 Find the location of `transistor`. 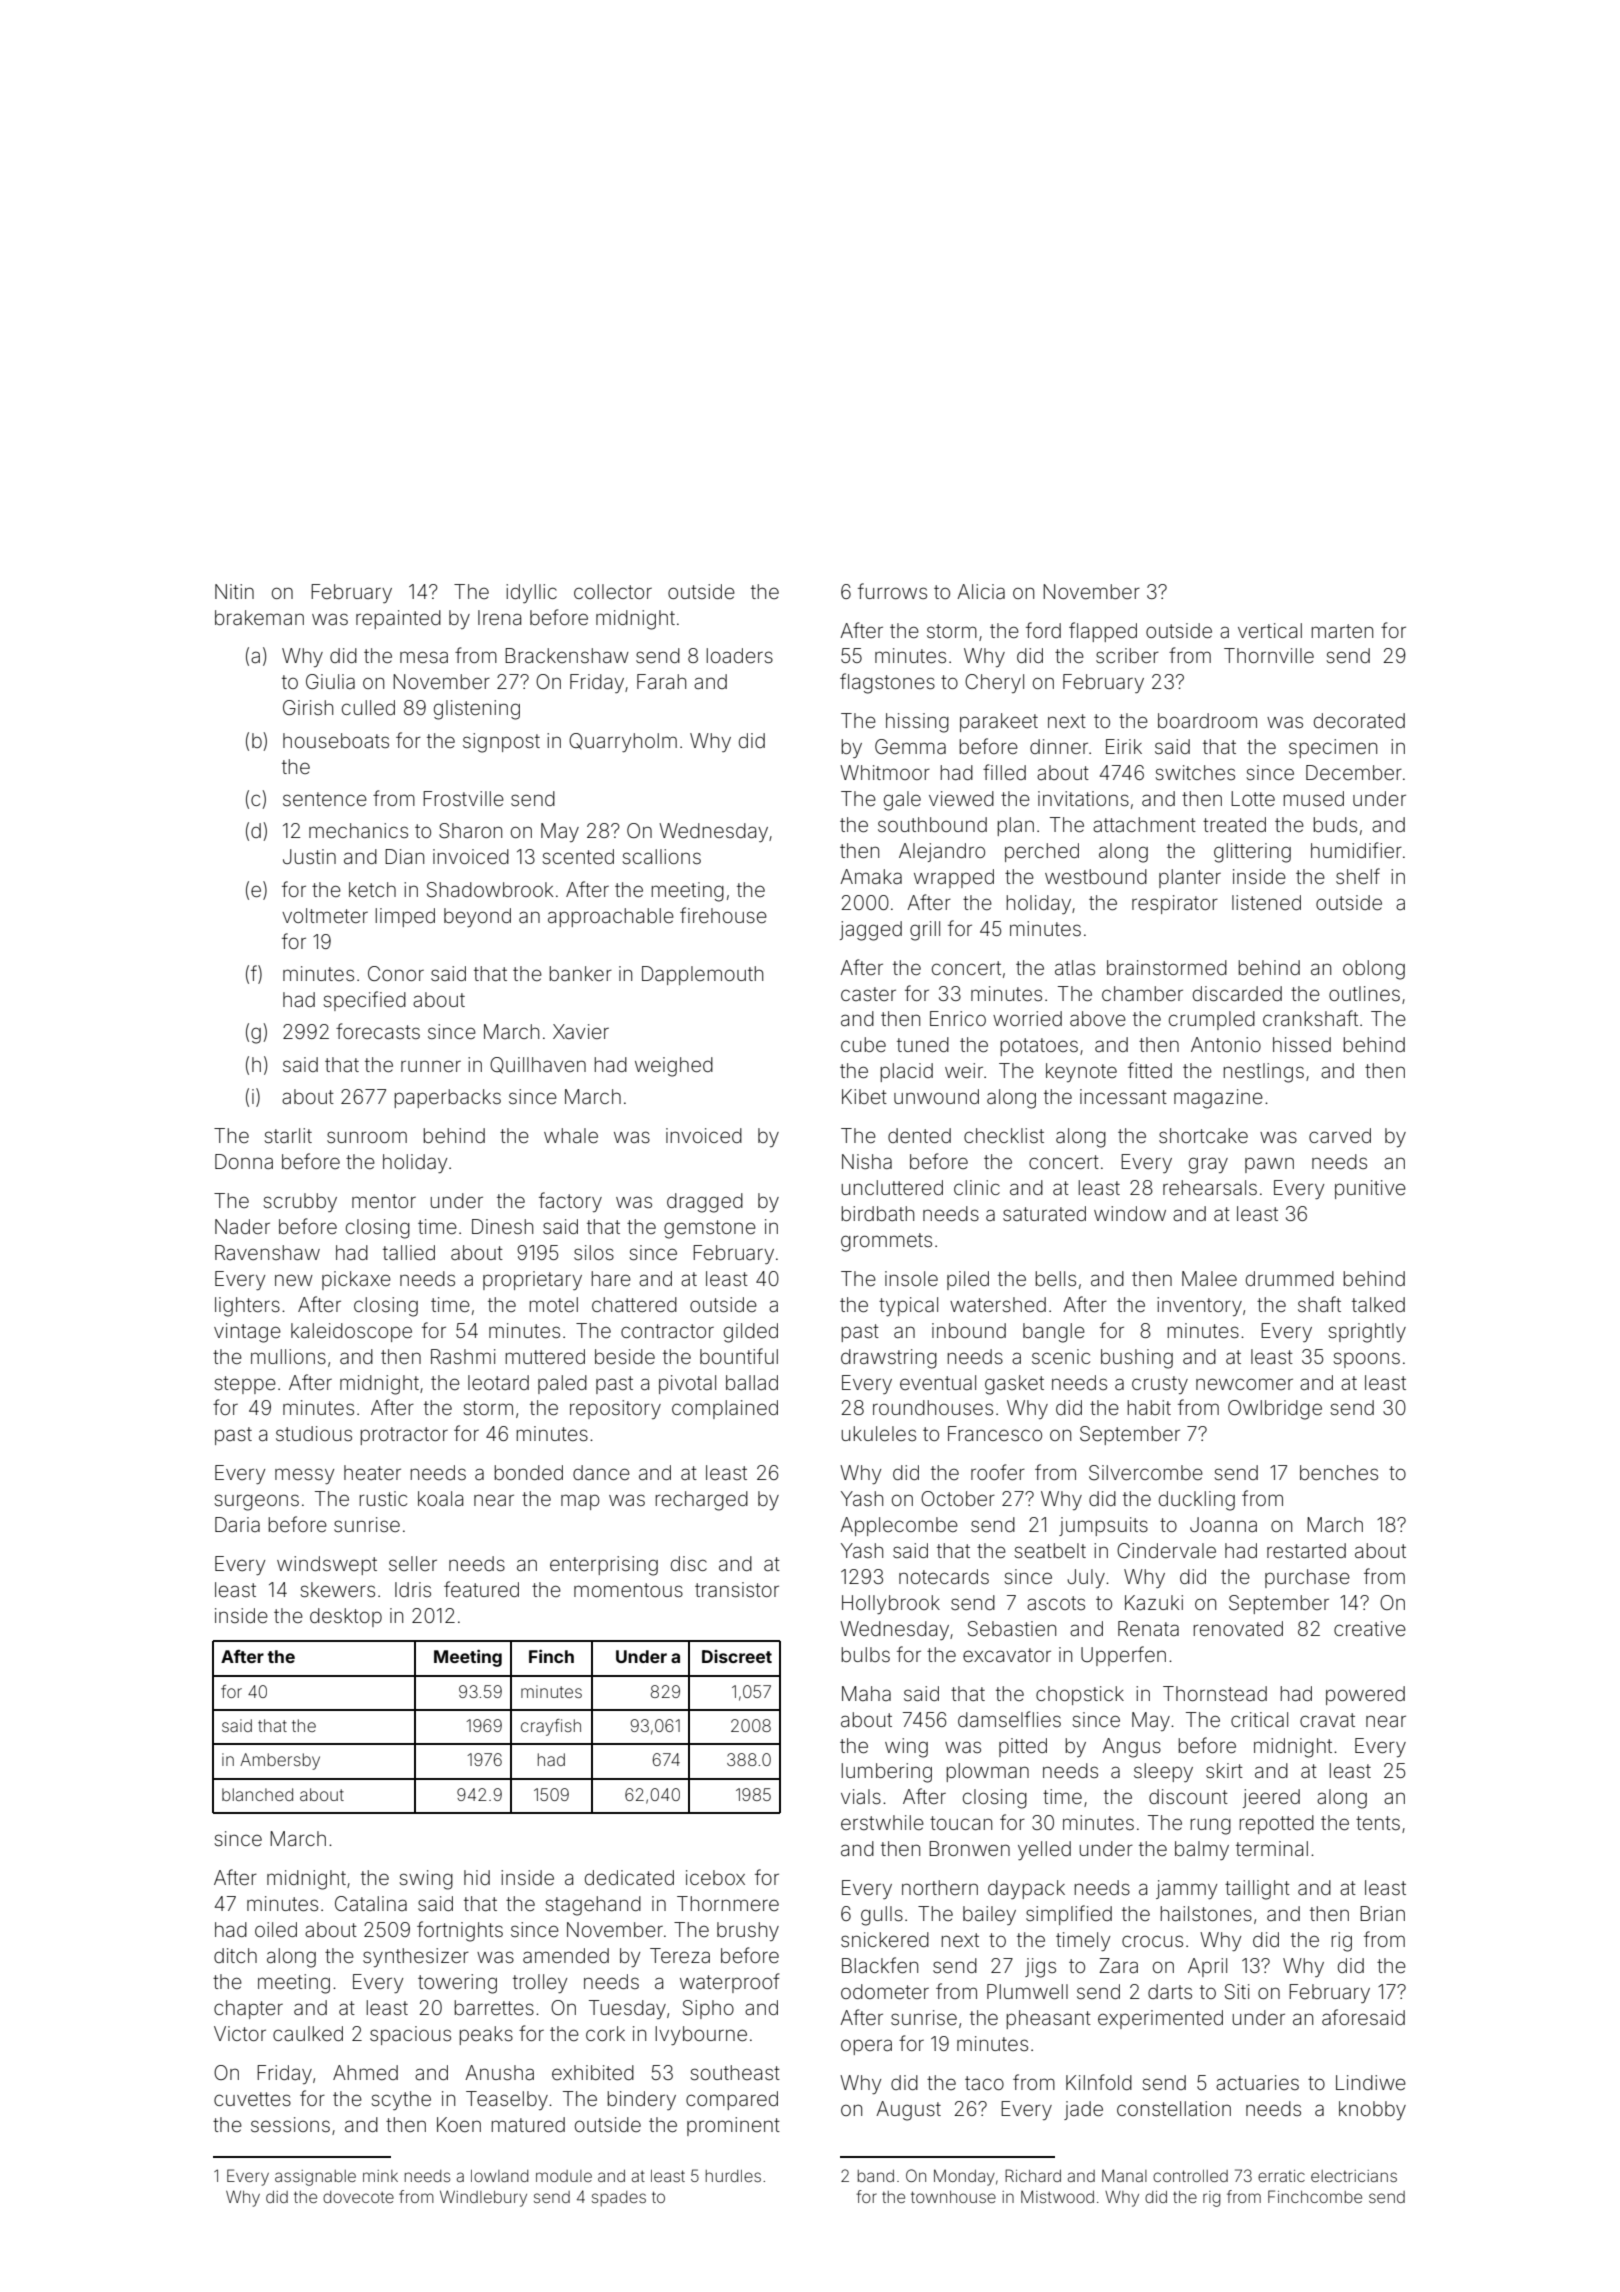

transistor is located at coordinates (737, 1589).
